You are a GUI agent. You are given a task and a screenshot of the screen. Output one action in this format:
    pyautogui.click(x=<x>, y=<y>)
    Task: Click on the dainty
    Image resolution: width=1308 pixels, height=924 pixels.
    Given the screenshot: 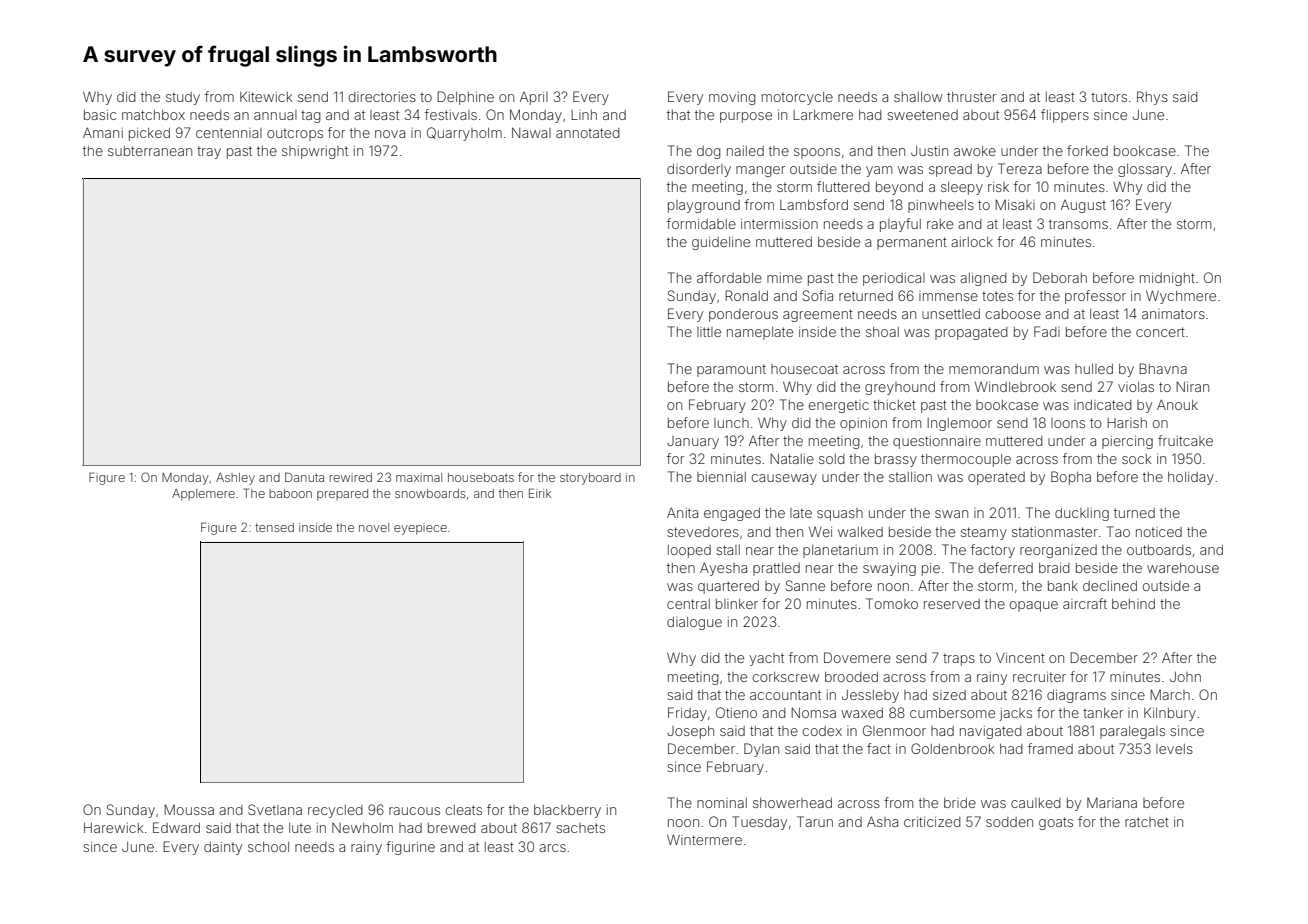 What is the action you would take?
    pyautogui.click(x=223, y=848)
